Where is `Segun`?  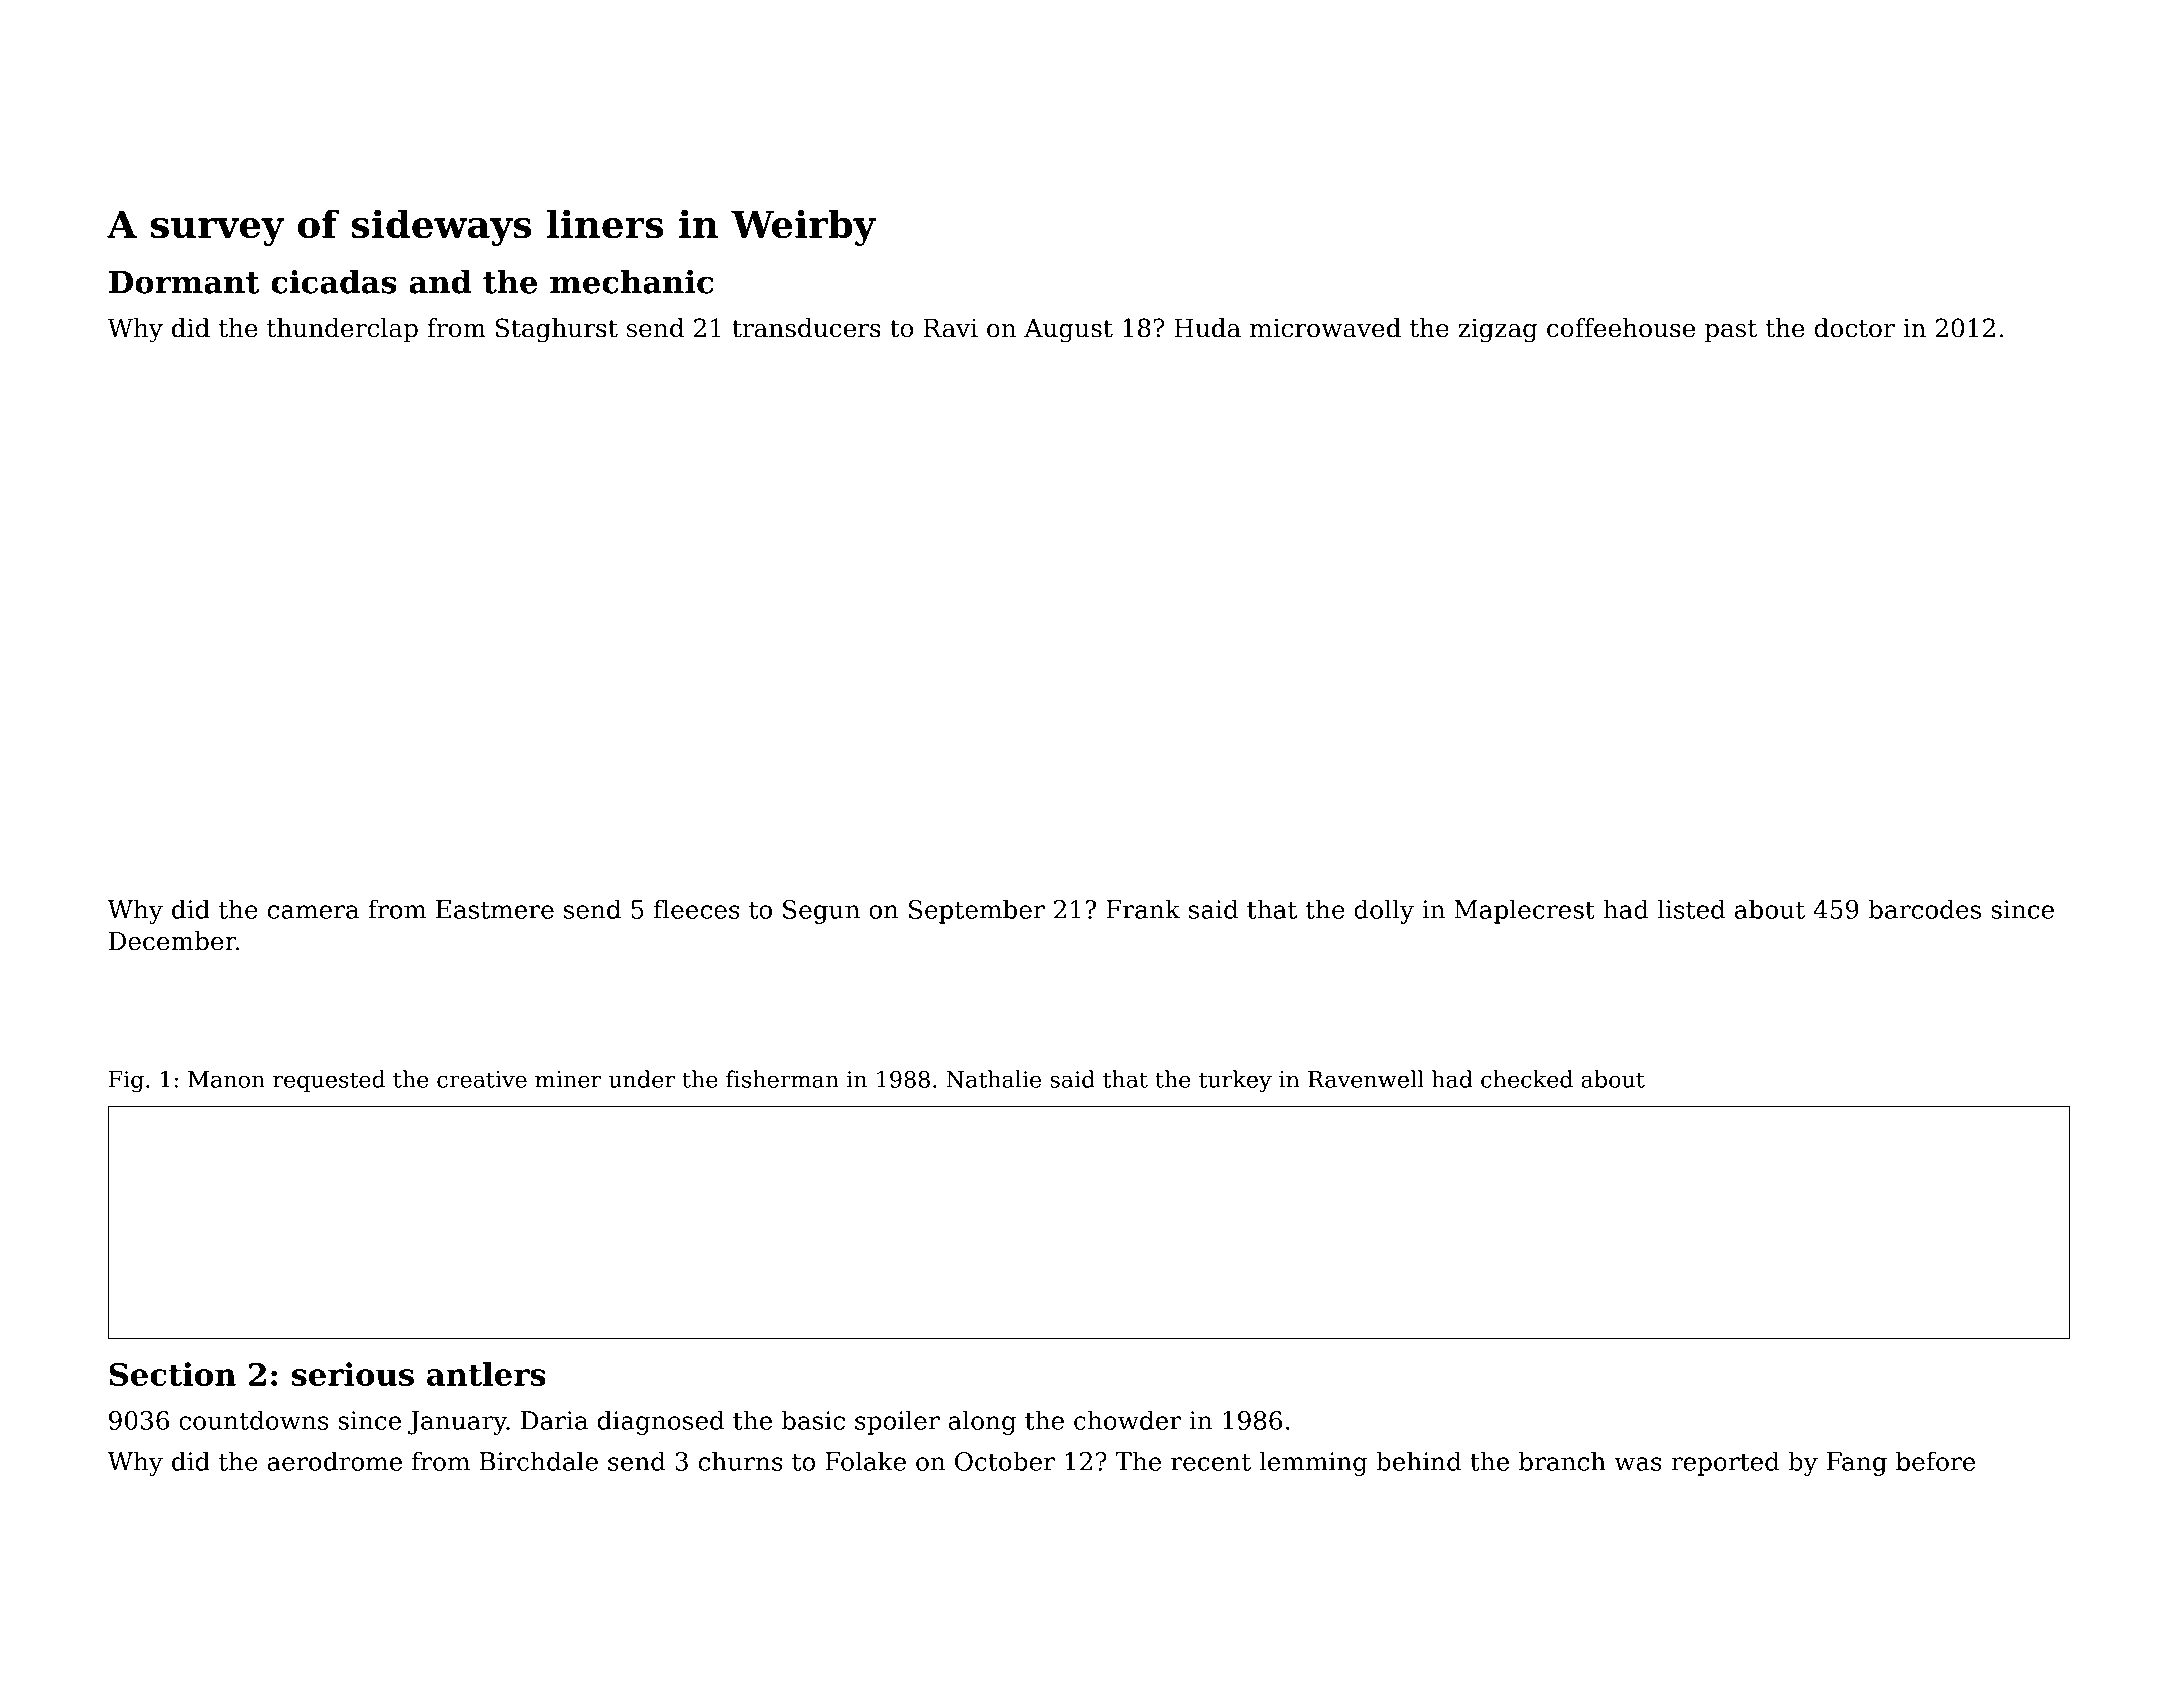 Segun is located at coordinates (821, 912).
